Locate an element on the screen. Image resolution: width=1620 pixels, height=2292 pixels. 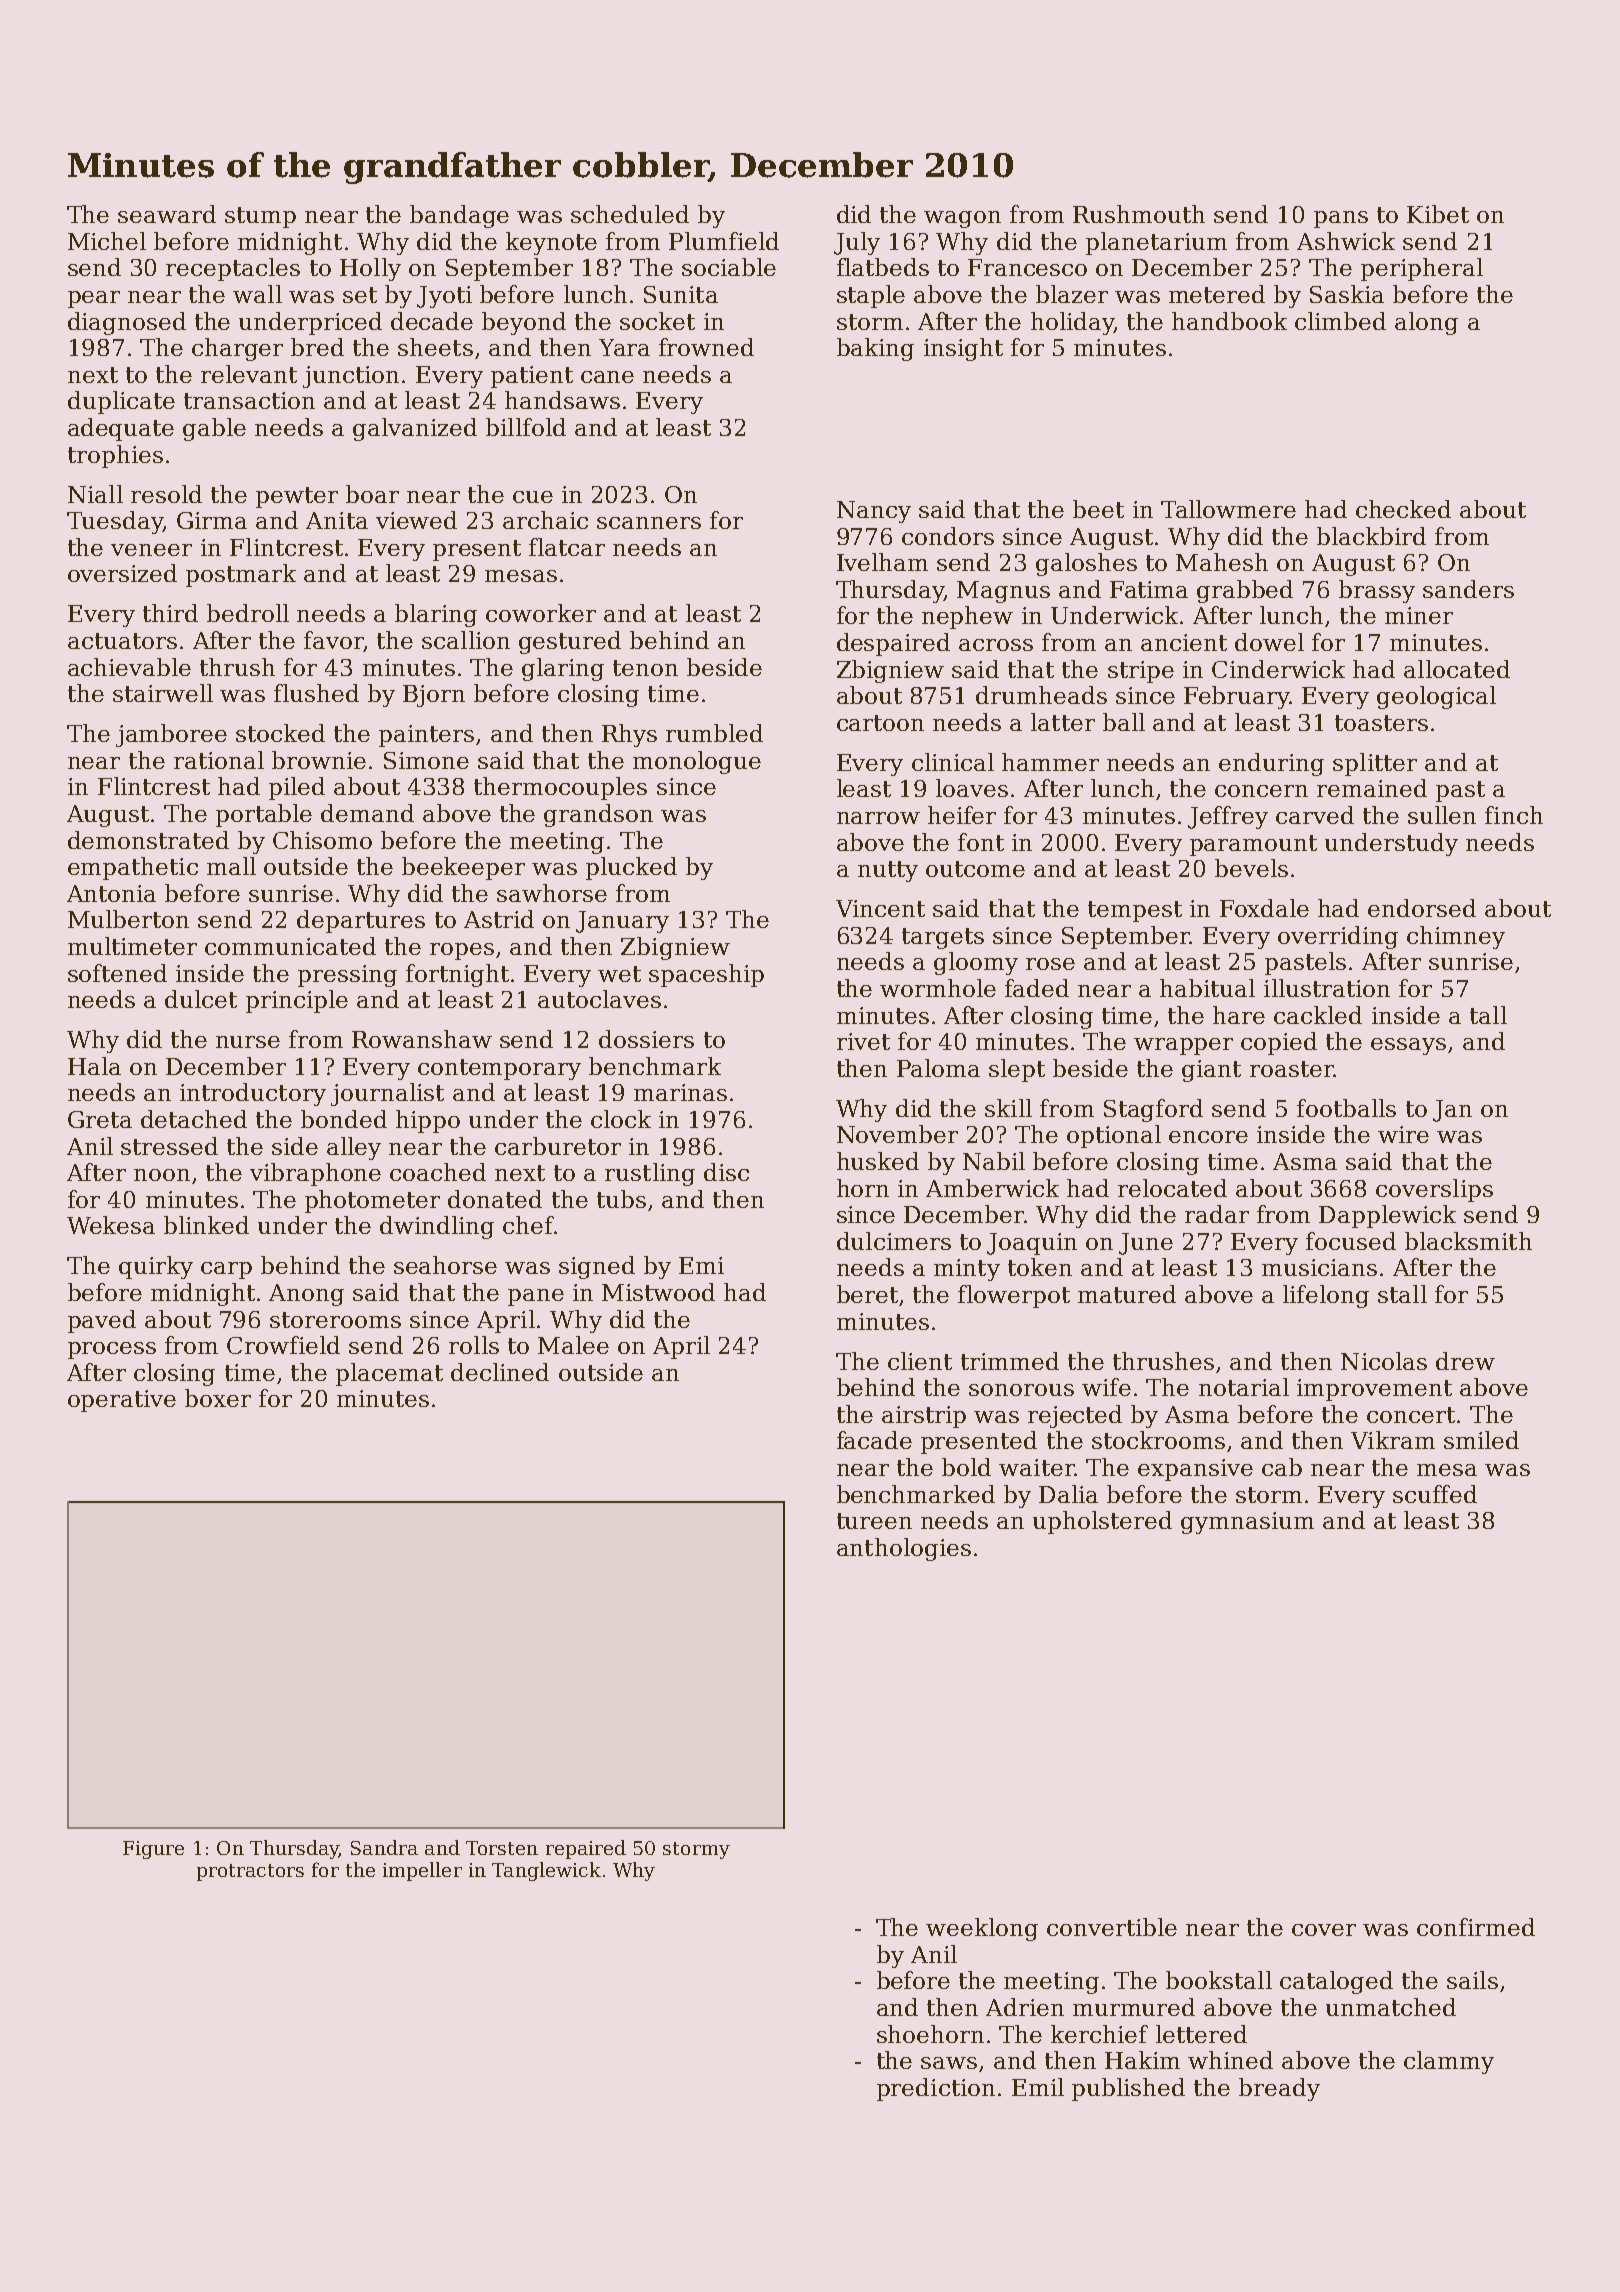
insight is located at coordinates (963, 349).
